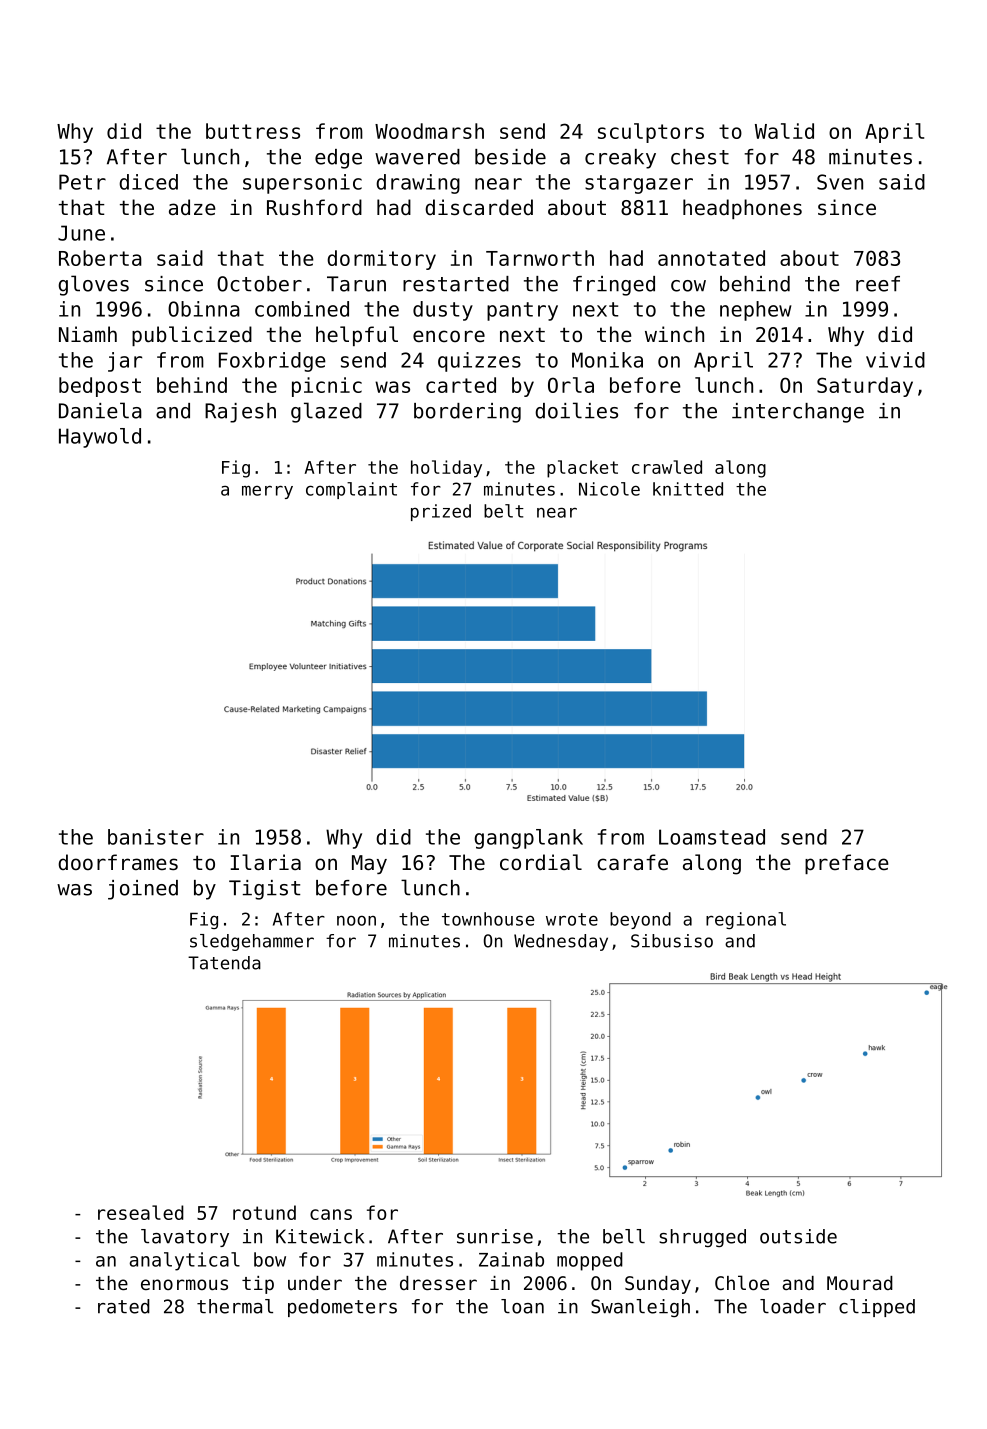 The width and height of the screenshot is (987, 1429). Describe the element at coordinates (267, 492) in the screenshot. I see `merry` at that location.
